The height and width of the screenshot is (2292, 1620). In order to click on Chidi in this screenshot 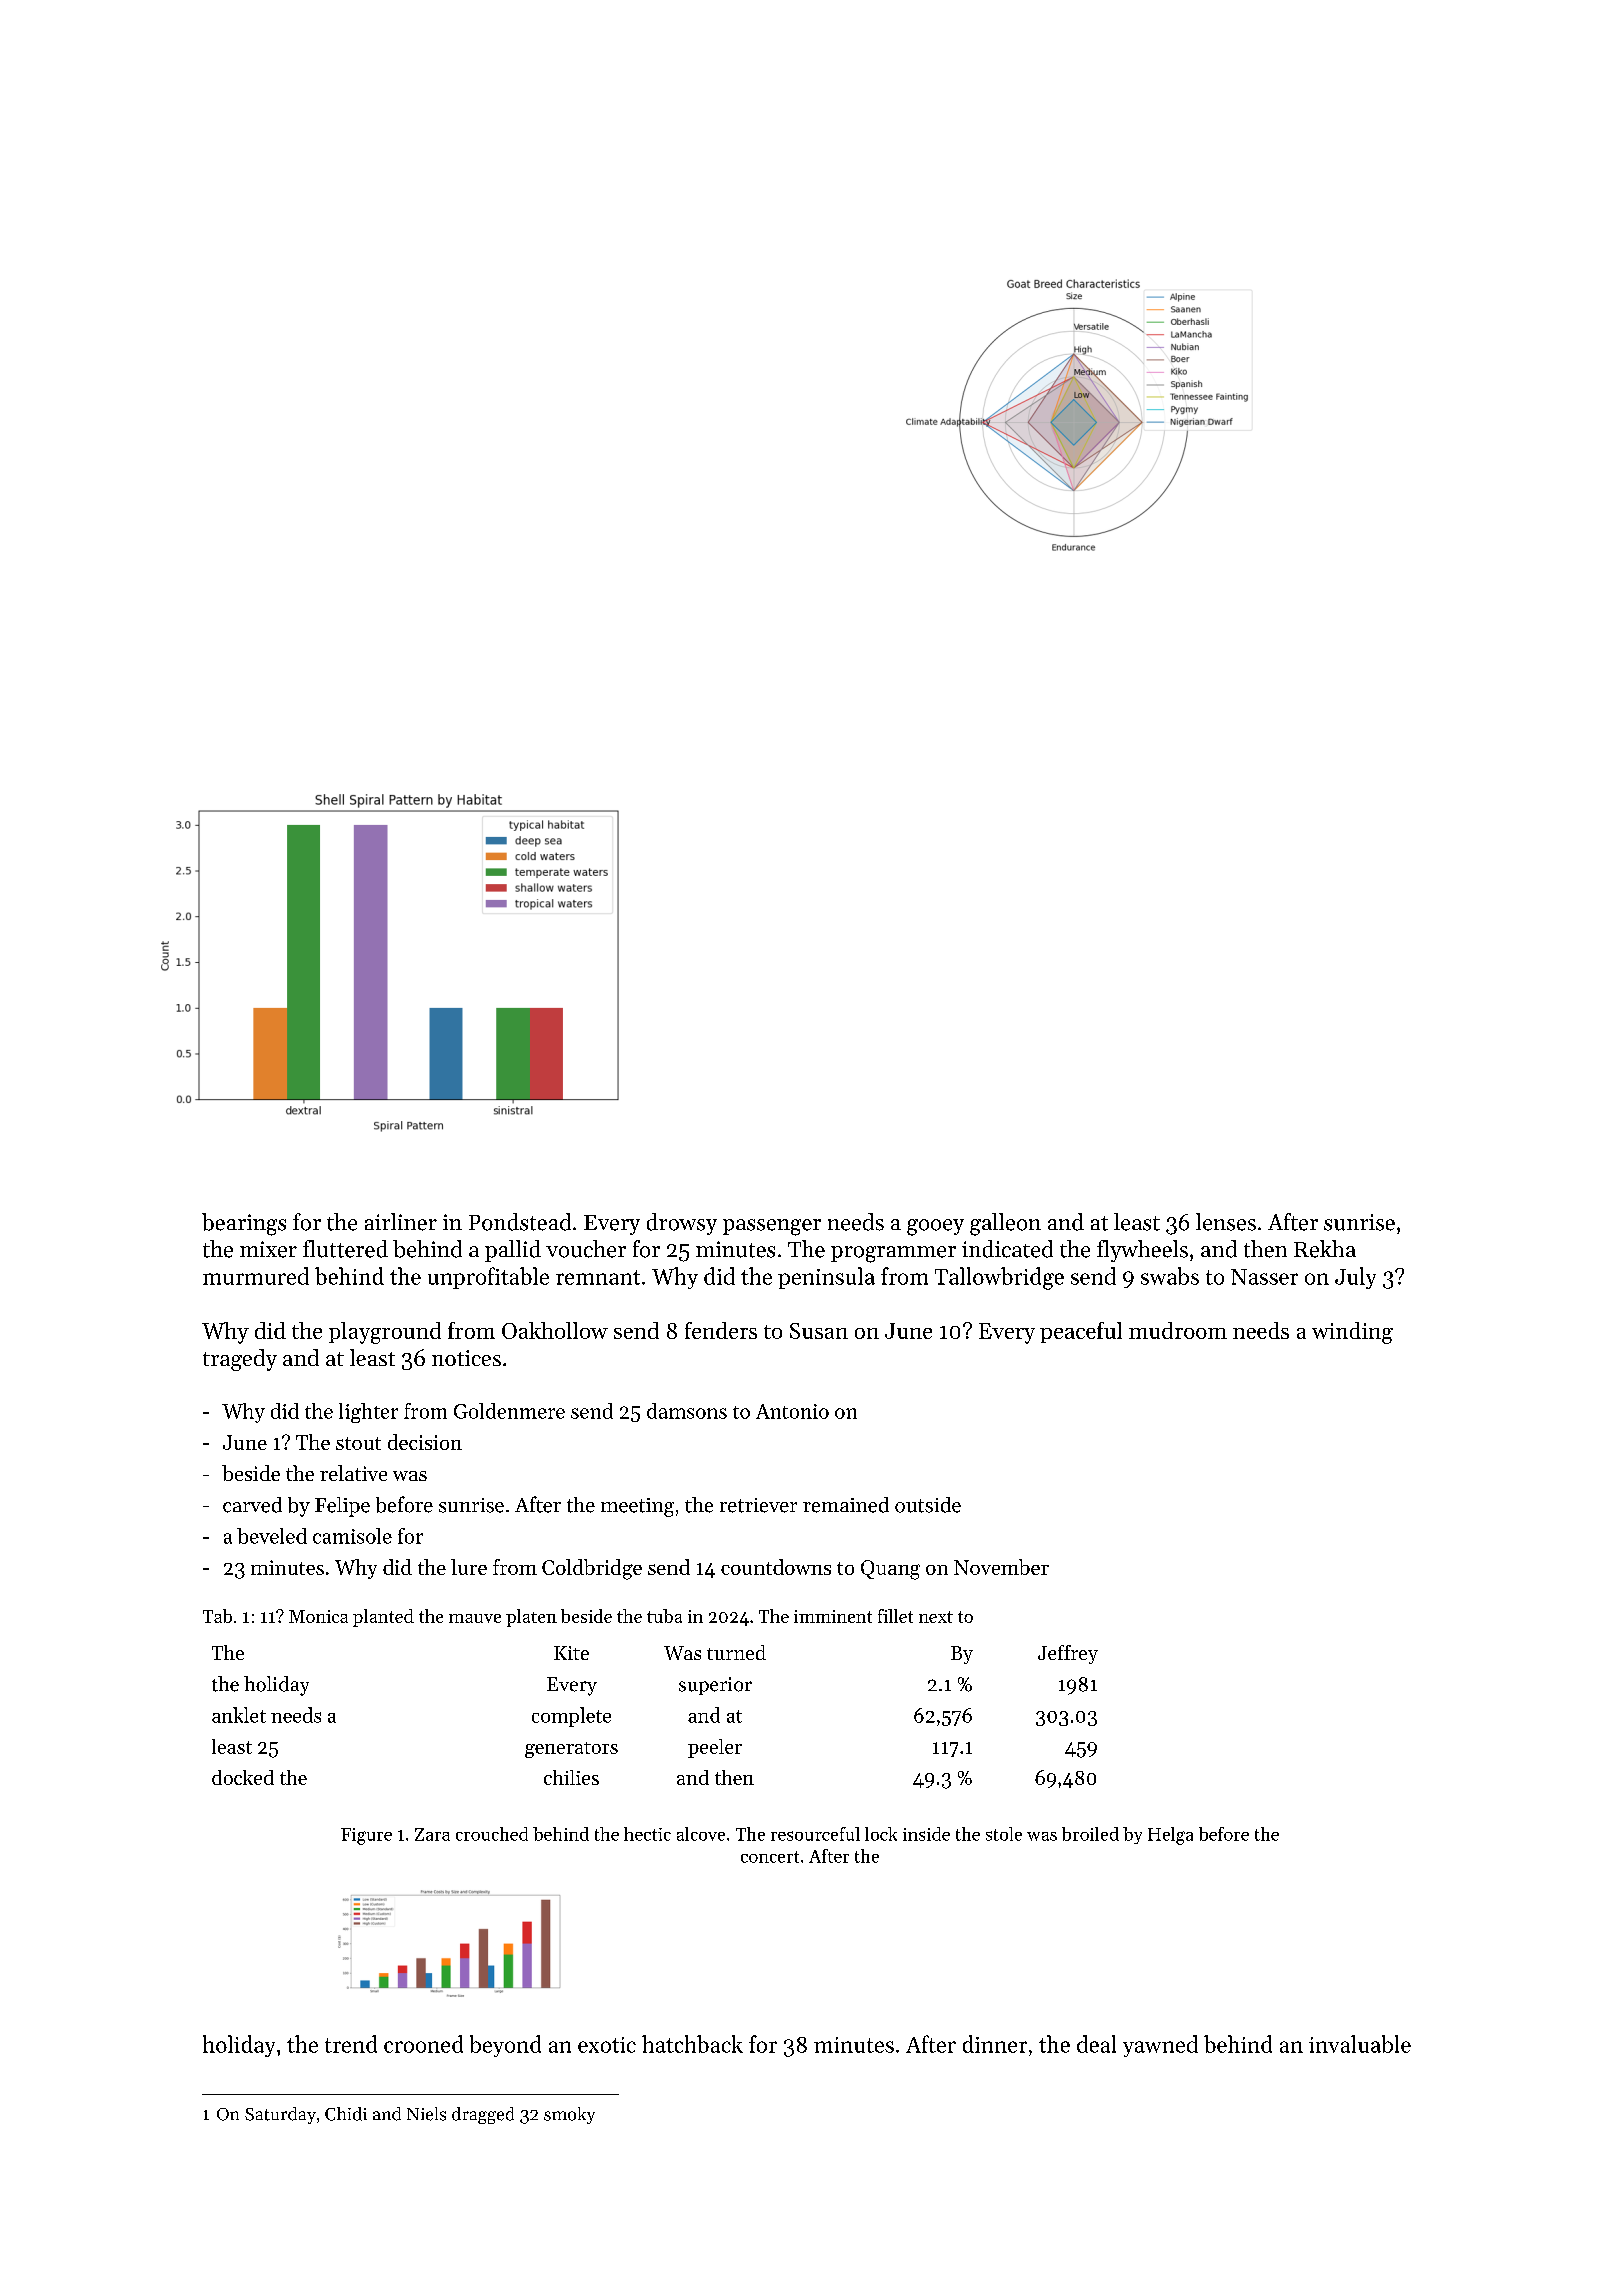, I will do `click(346, 2114)`.
